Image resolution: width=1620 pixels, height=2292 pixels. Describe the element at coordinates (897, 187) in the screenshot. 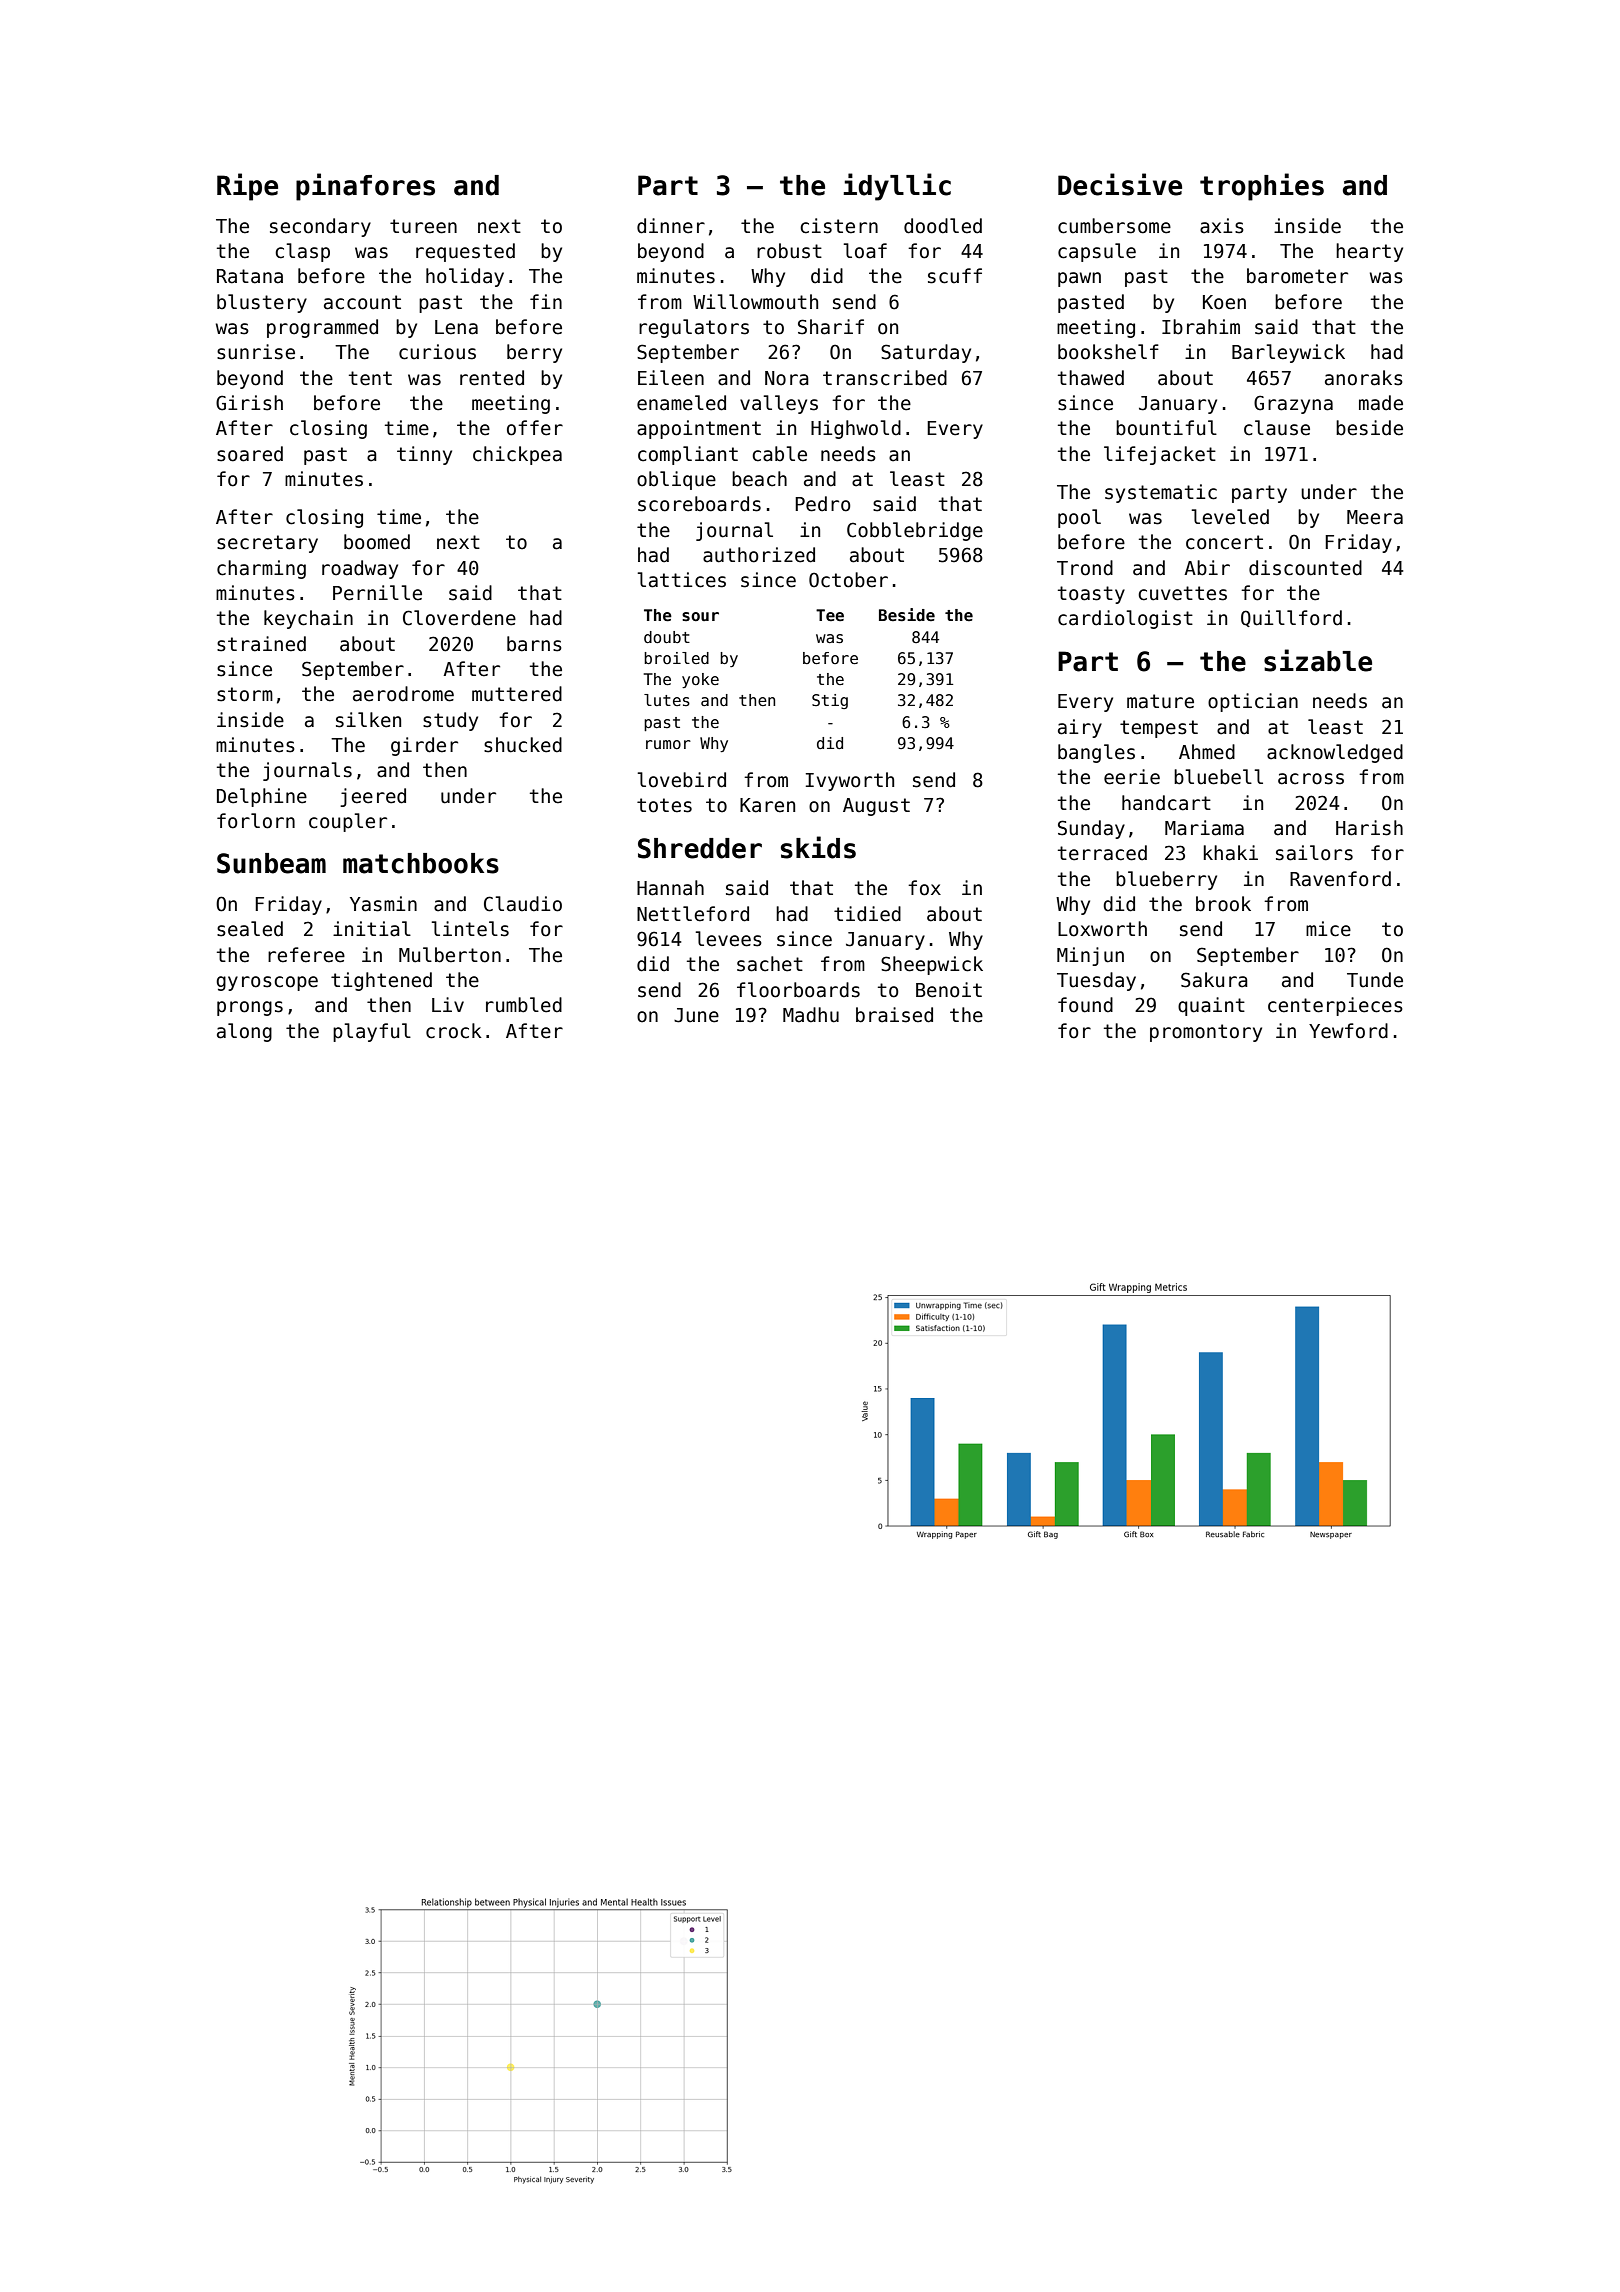

I see `idyllic` at that location.
